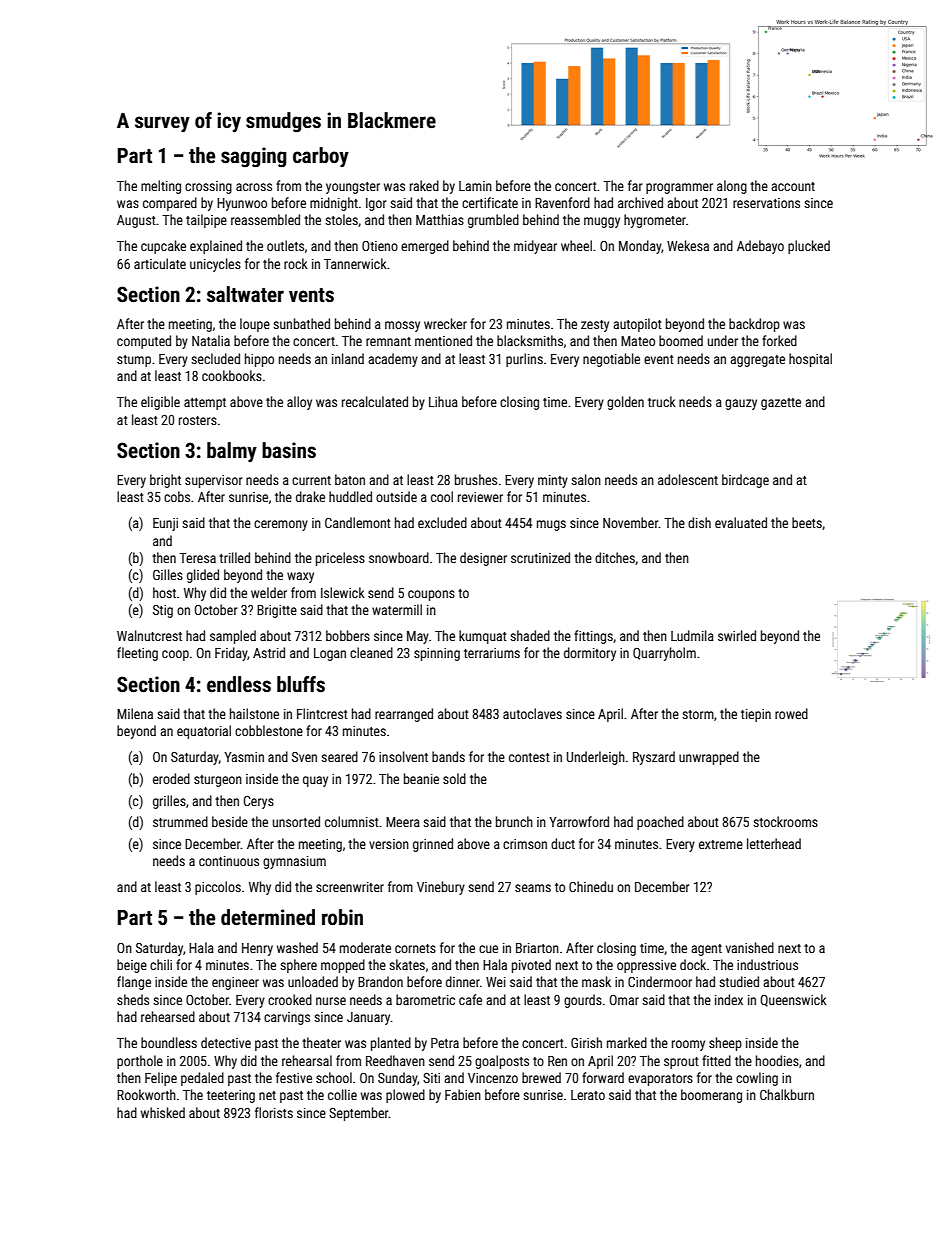 The image size is (952, 1233). I want to click on Fabien, so click(463, 1094).
